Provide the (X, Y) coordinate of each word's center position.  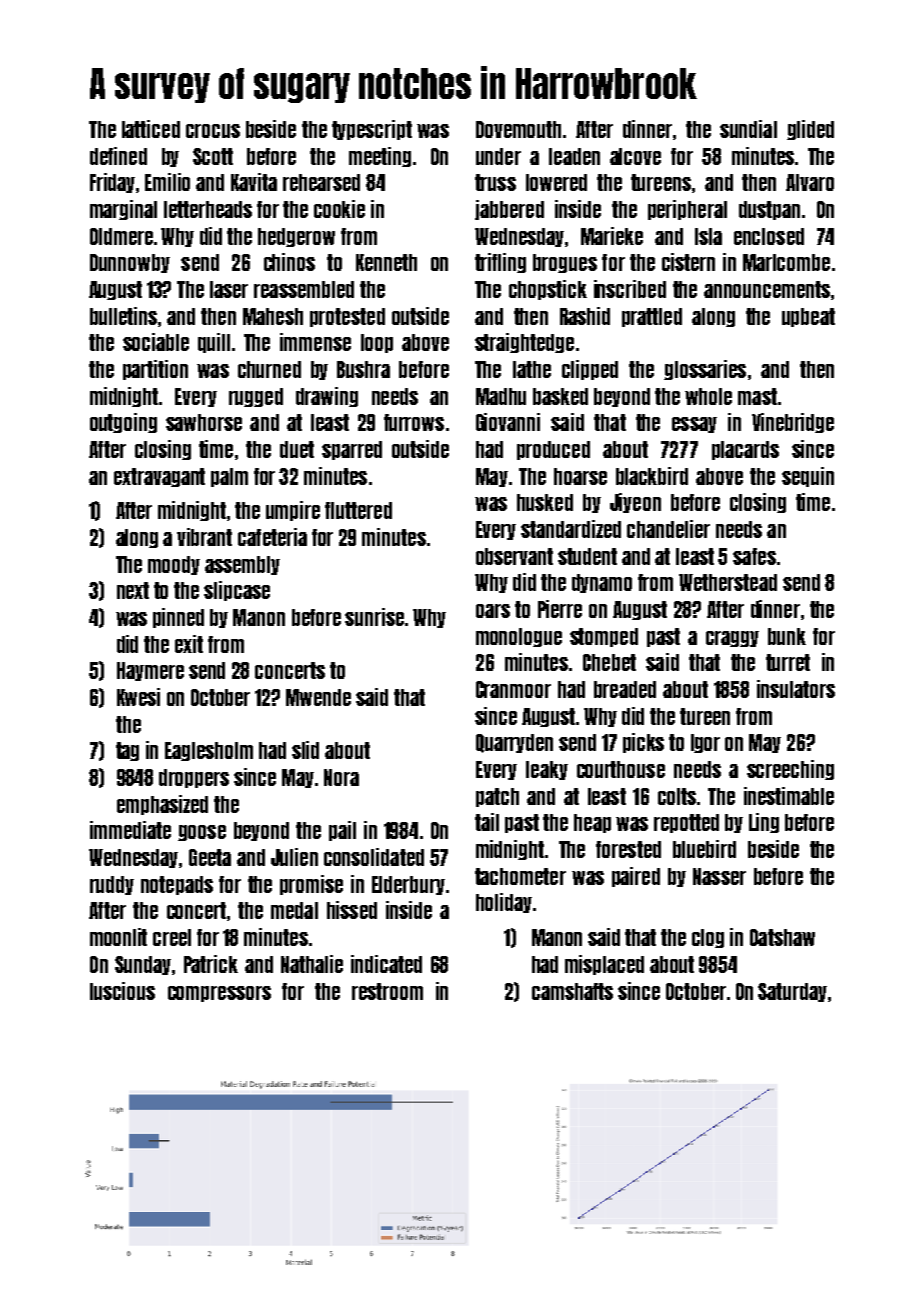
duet (297, 449)
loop (377, 343)
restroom (387, 991)
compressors (219, 994)
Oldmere (121, 236)
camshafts (572, 991)
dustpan (769, 210)
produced (553, 450)
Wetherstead (728, 582)
